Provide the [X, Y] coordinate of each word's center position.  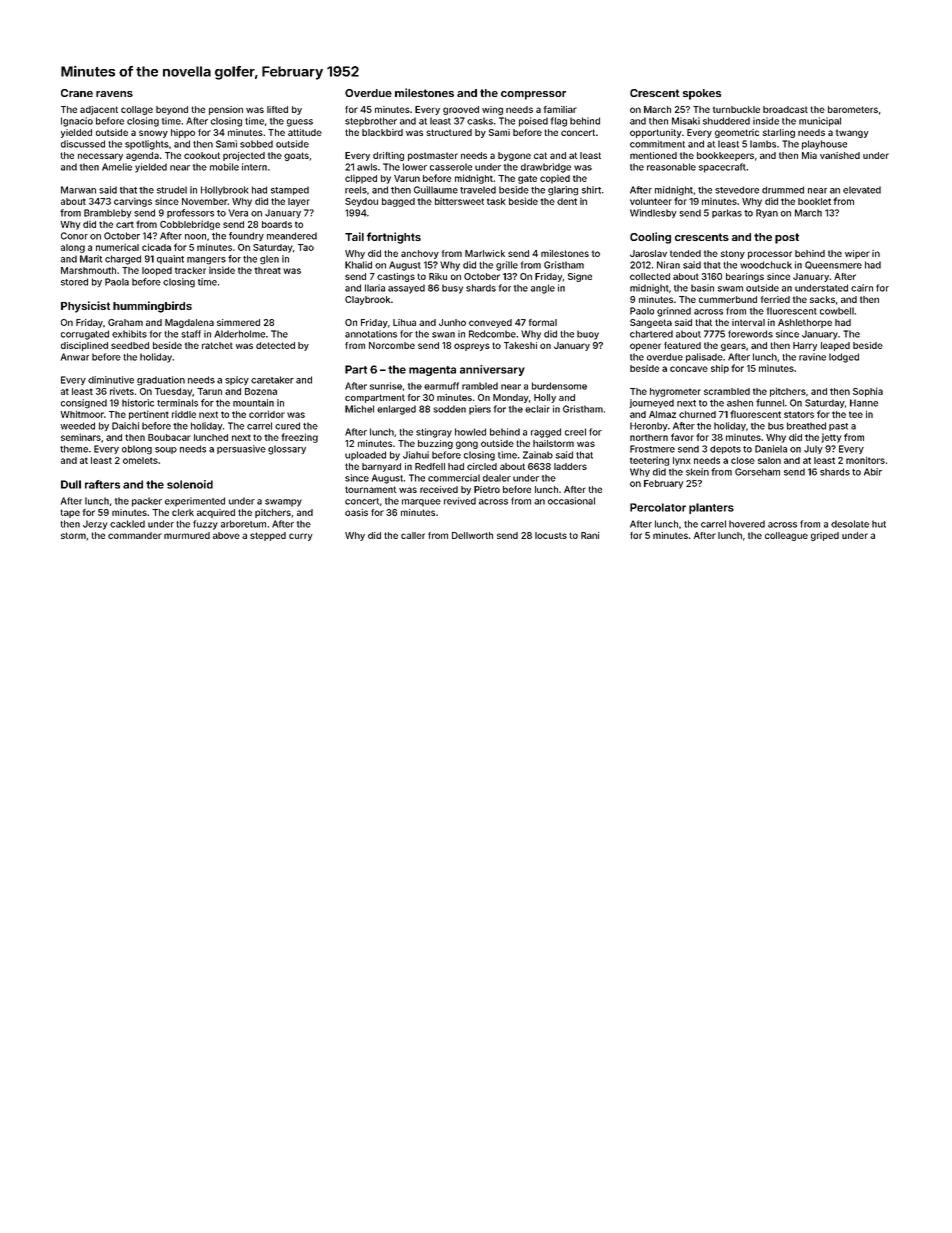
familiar [560, 109]
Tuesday [173, 392]
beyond [172, 110]
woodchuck [766, 265]
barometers [853, 109]
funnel [770, 403]
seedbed [130, 345]
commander [135, 535]
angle [543, 289]
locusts [551, 535]
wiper [857, 254]
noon [195, 237]
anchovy [420, 254]
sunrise [386, 386]
